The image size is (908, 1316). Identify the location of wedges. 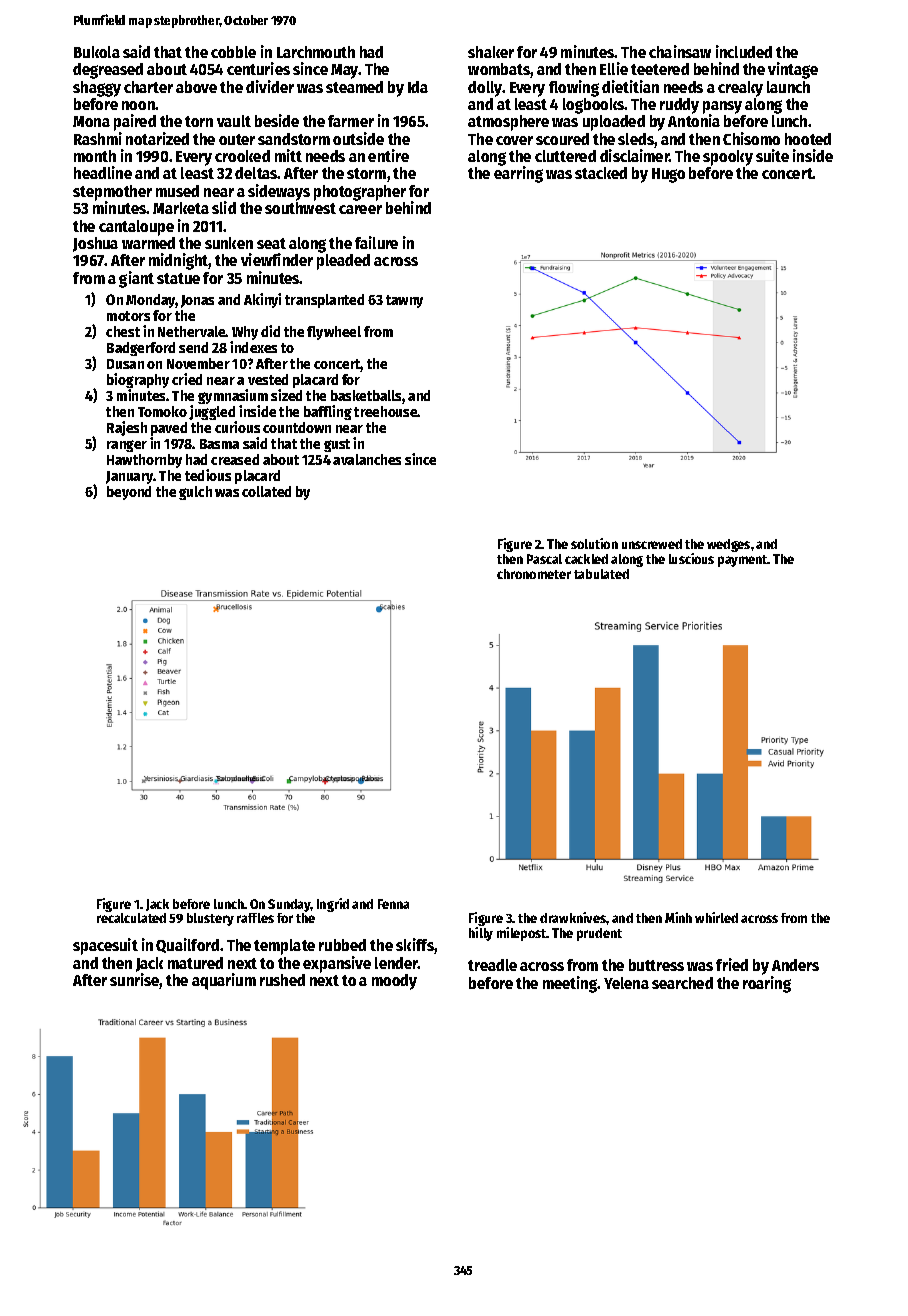
(728, 545).
